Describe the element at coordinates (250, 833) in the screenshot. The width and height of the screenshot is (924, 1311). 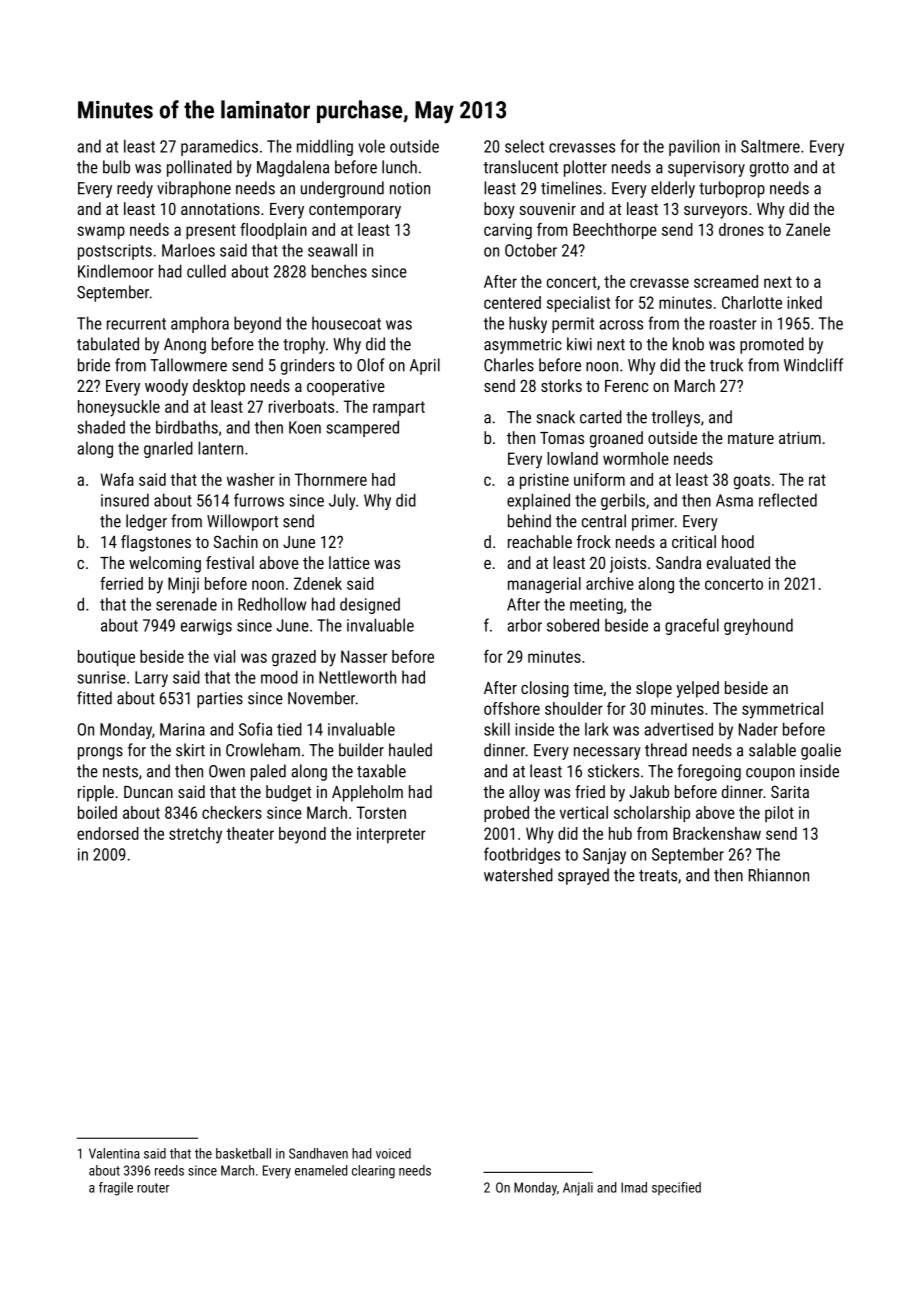
I see `theater` at that location.
